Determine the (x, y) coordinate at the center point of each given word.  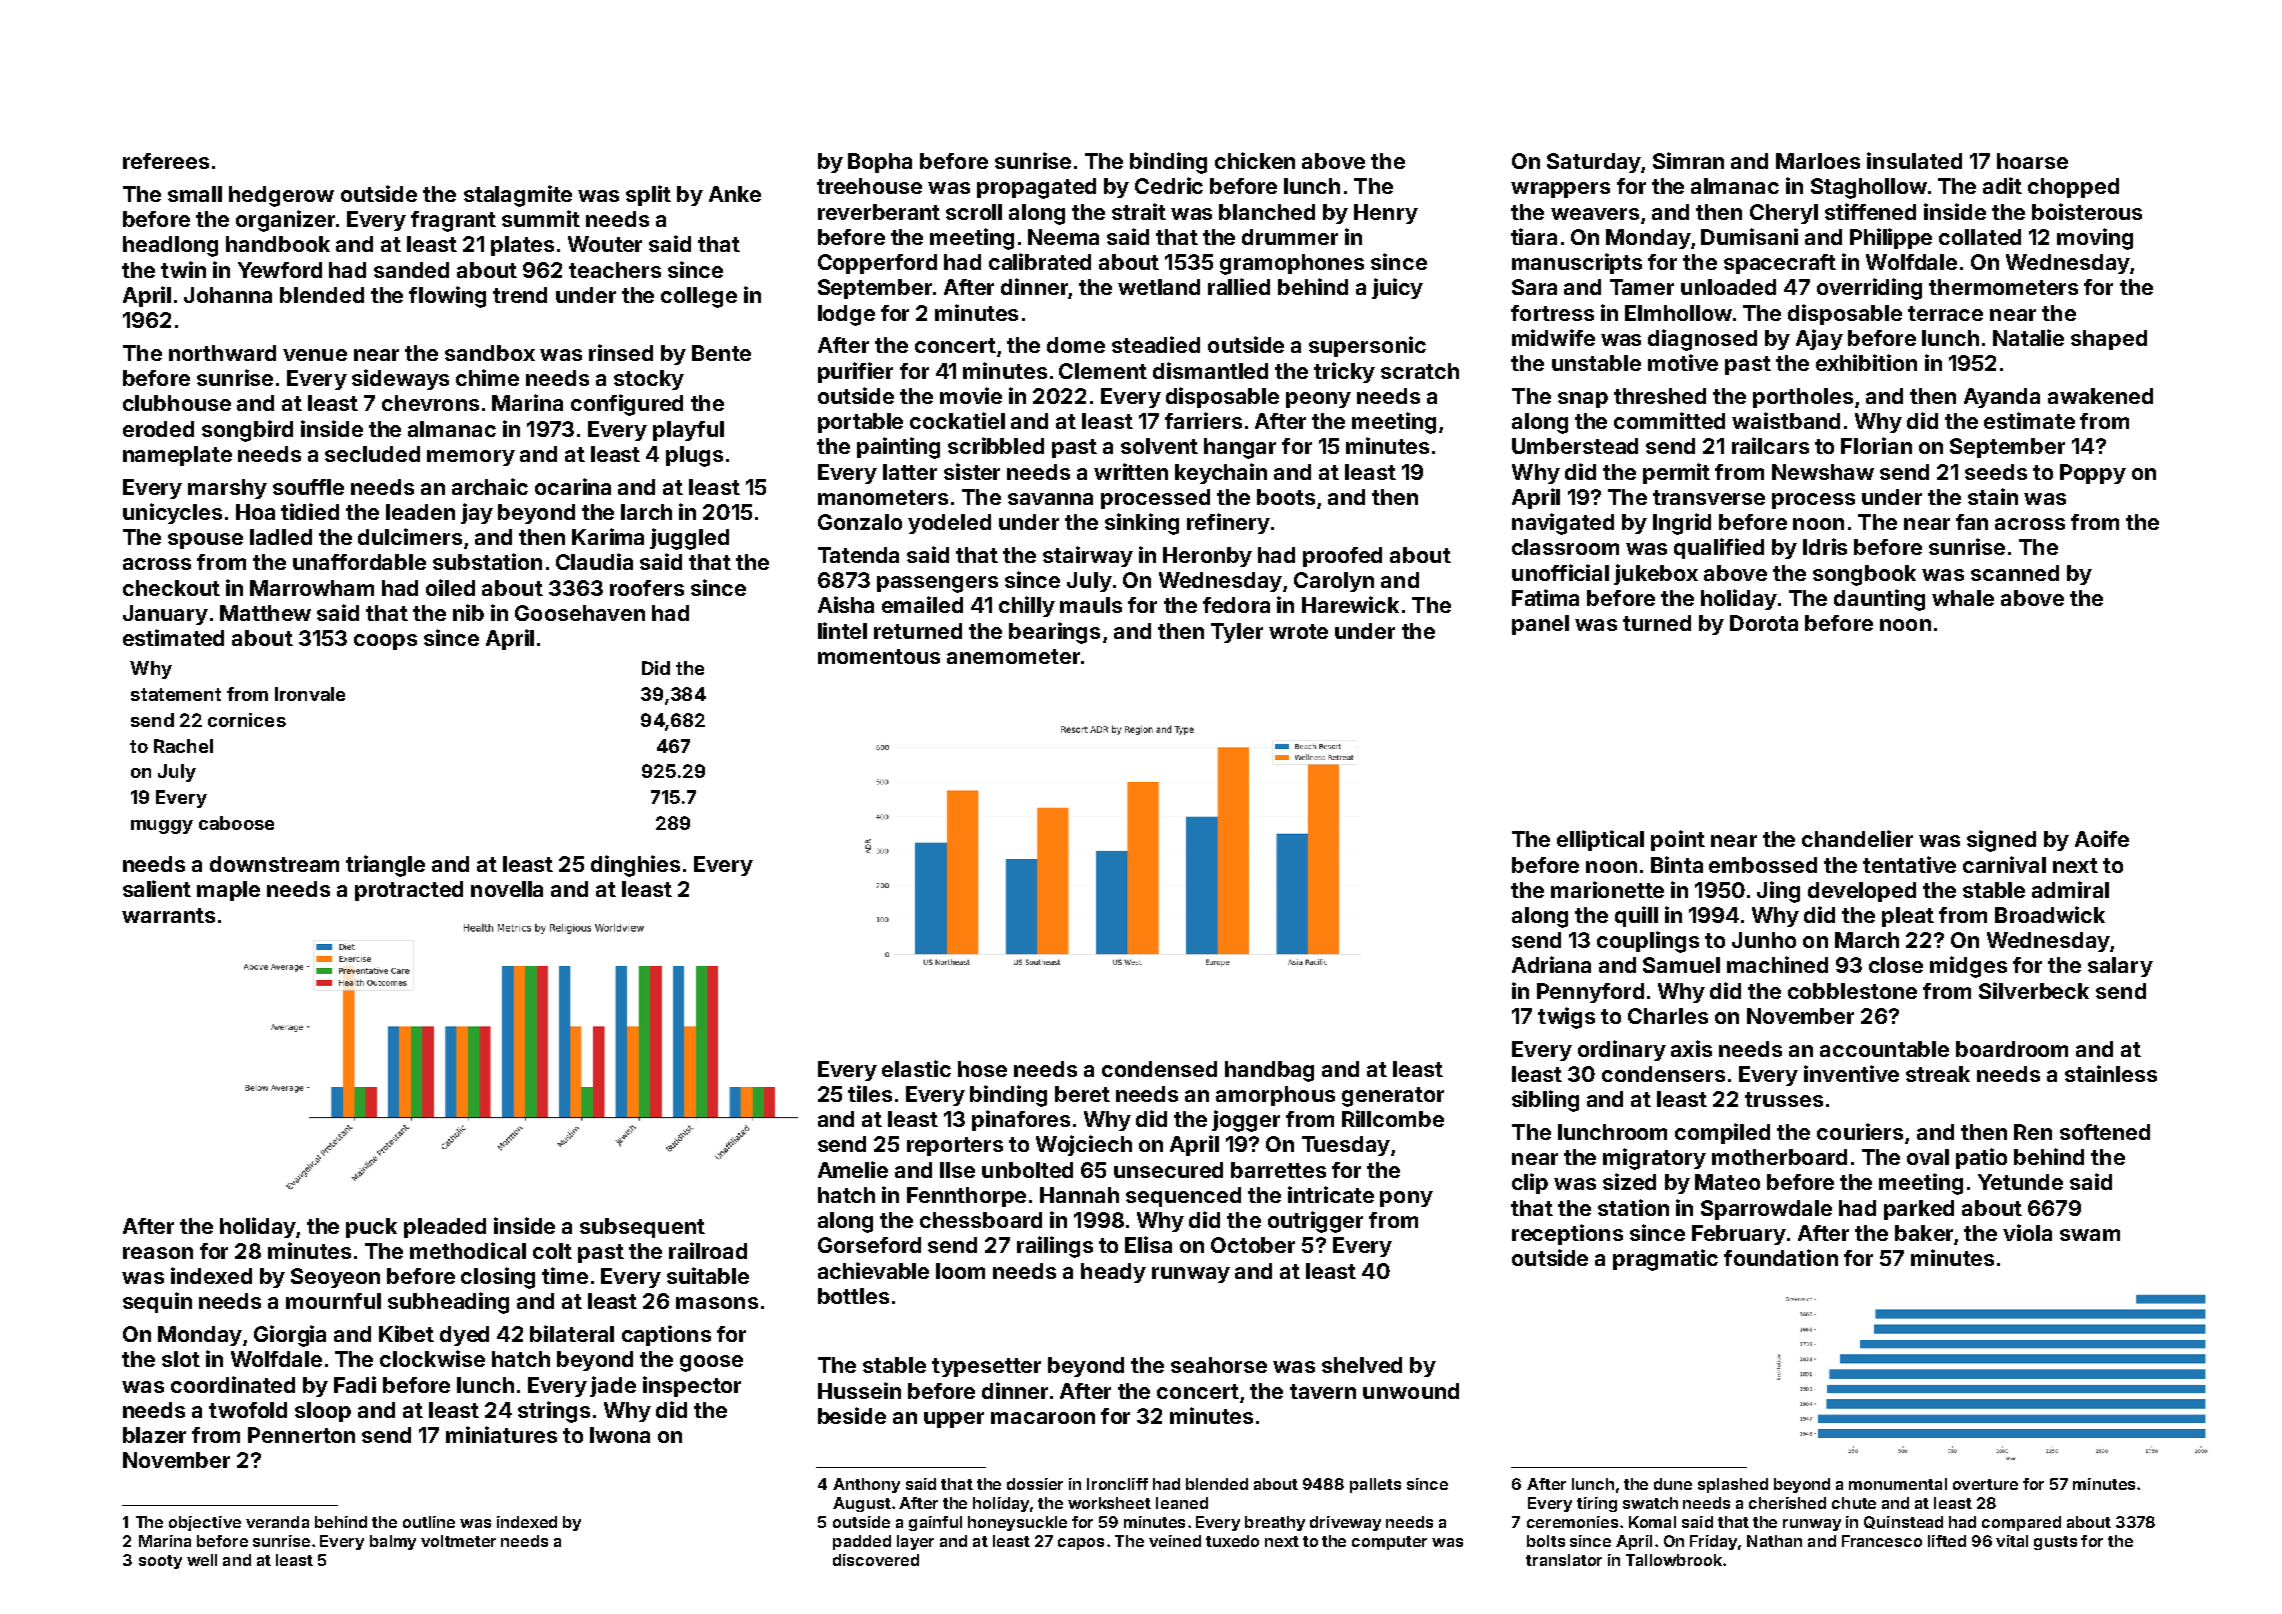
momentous (879, 656)
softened (2105, 1132)
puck (371, 1228)
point (1678, 840)
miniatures (501, 1434)
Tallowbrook (1674, 1560)
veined (1175, 1541)
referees (166, 161)
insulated (1914, 160)
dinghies (635, 866)
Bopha (880, 163)
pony (1406, 1199)
